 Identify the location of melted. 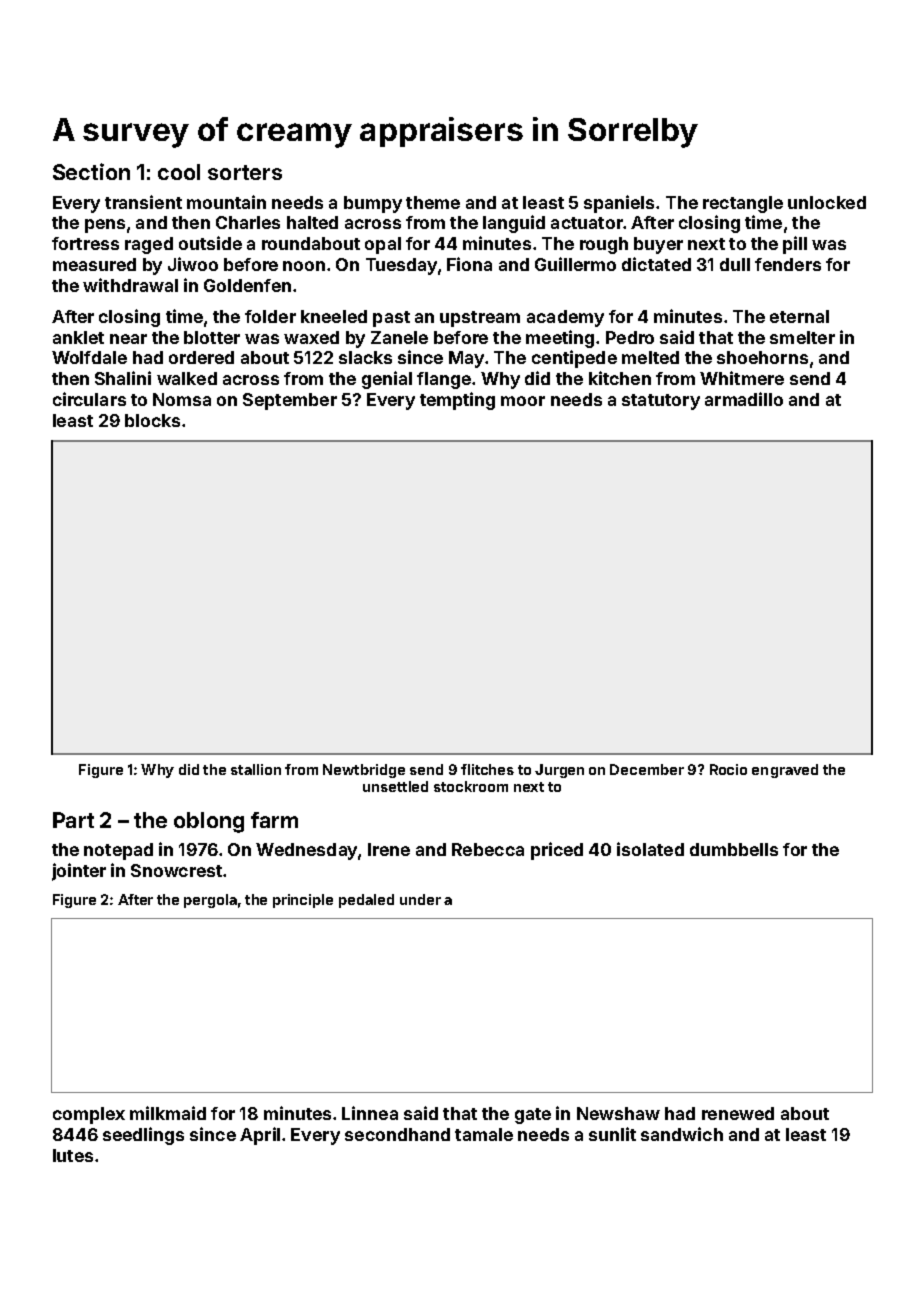
(650, 357).
